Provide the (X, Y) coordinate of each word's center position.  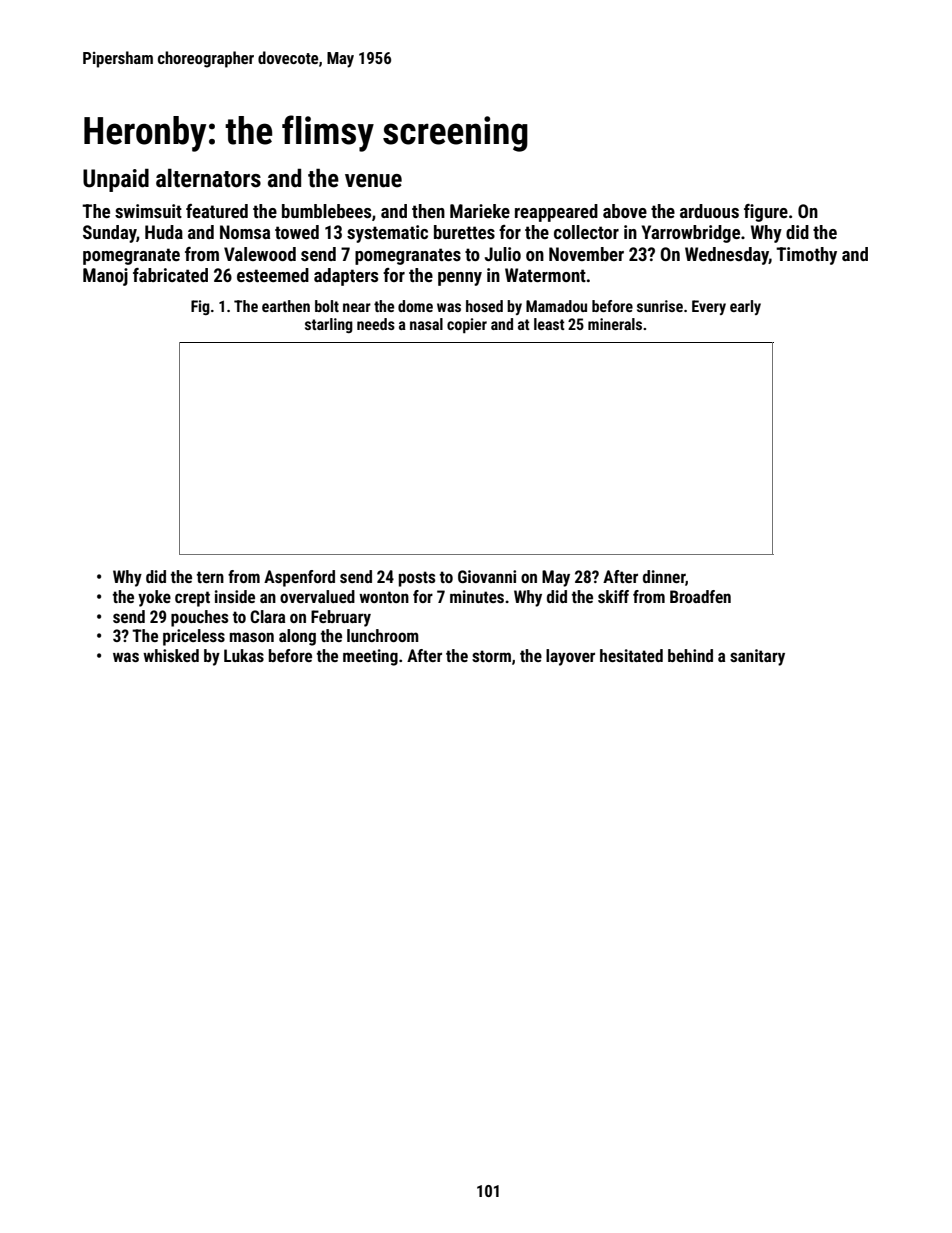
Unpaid (116, 180)
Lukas (244, 655)
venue (373, 181)
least (549, 324)
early (745, 307)
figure (766, 213)
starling (329, 325)
